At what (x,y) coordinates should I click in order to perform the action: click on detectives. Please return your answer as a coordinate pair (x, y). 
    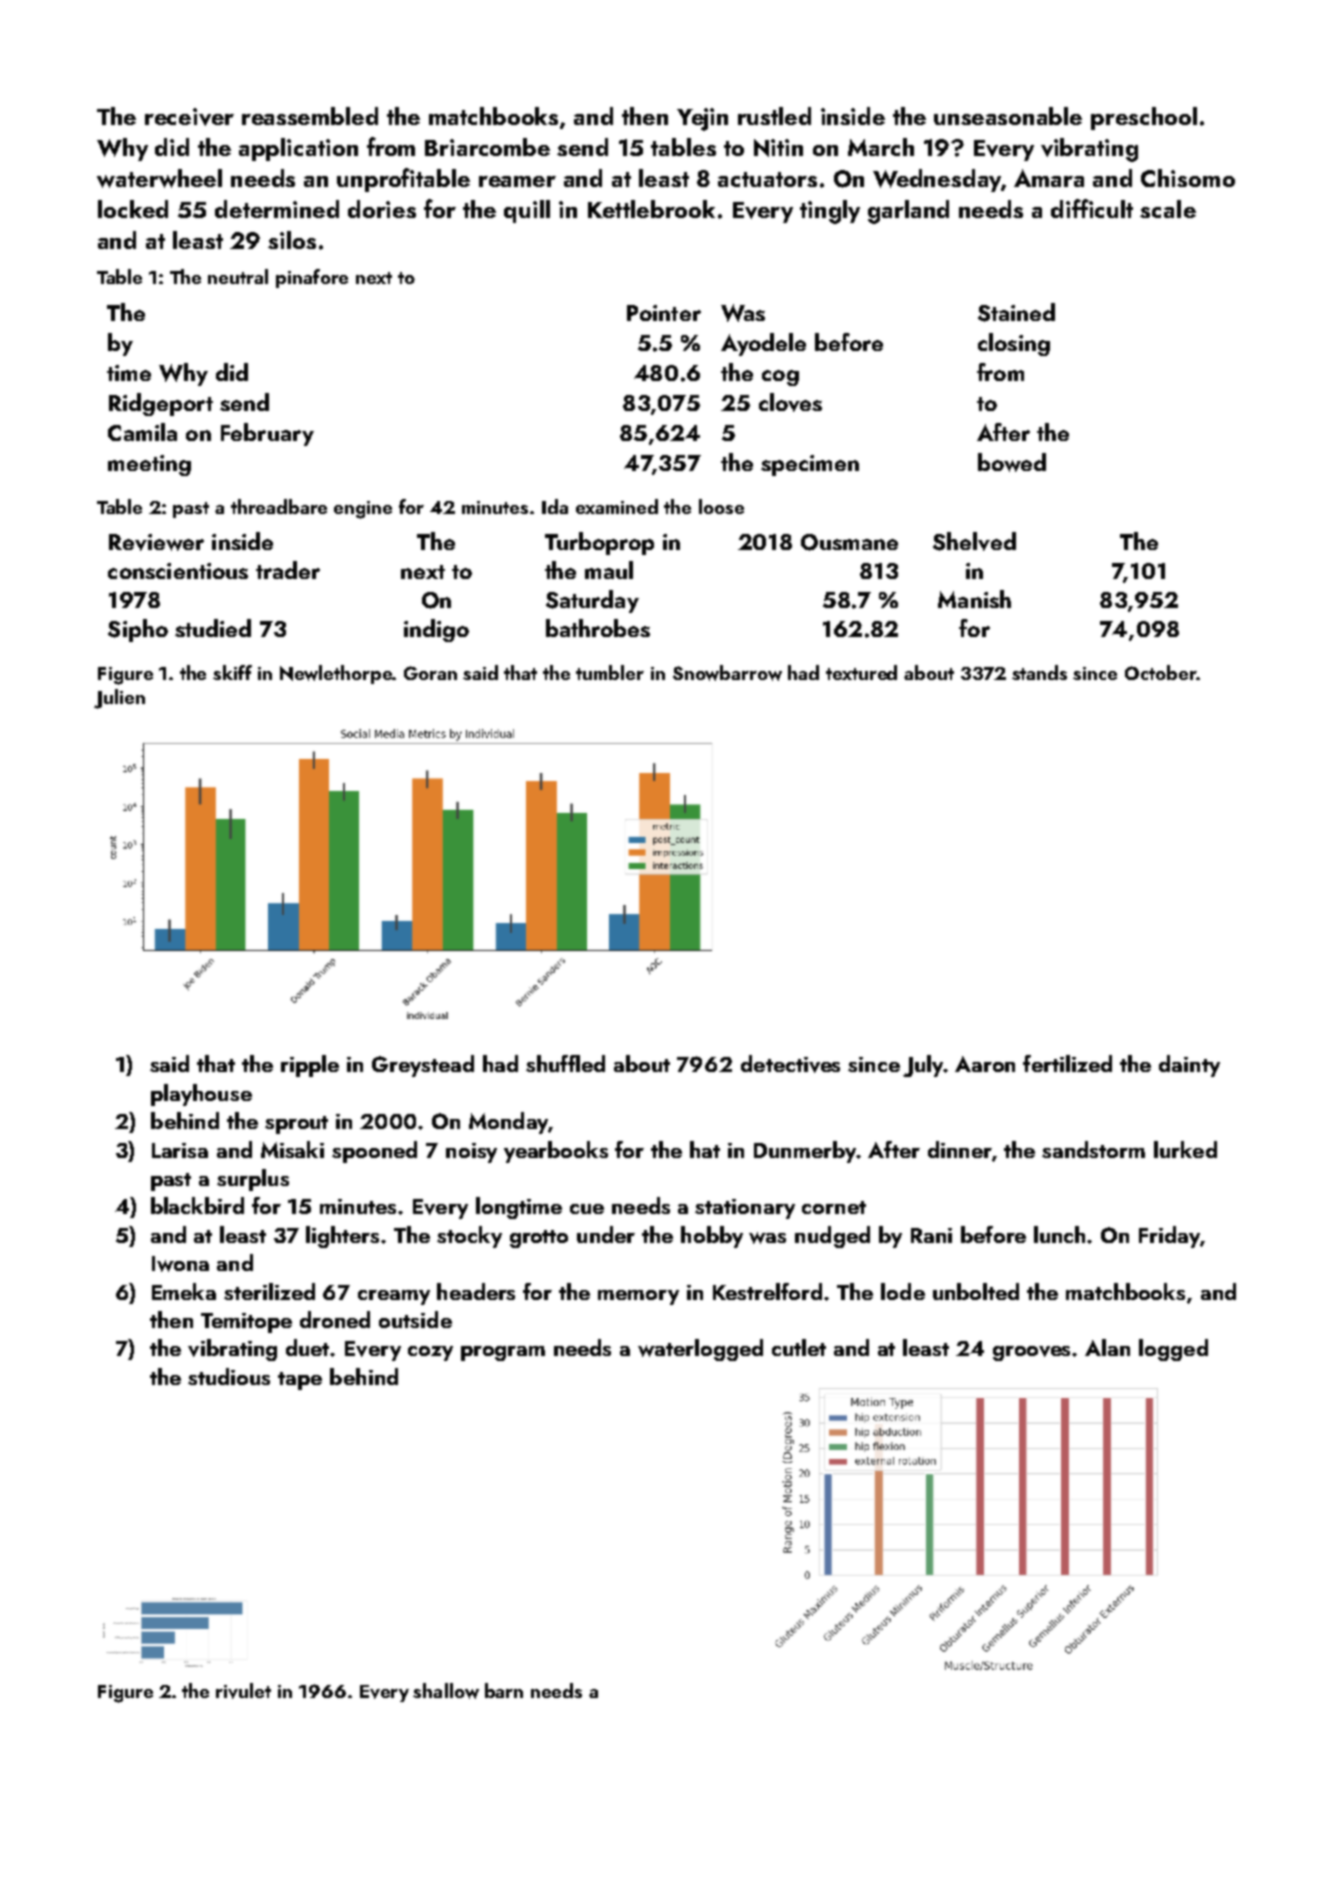
    Looking at the image, I should click on (790, 1064).
